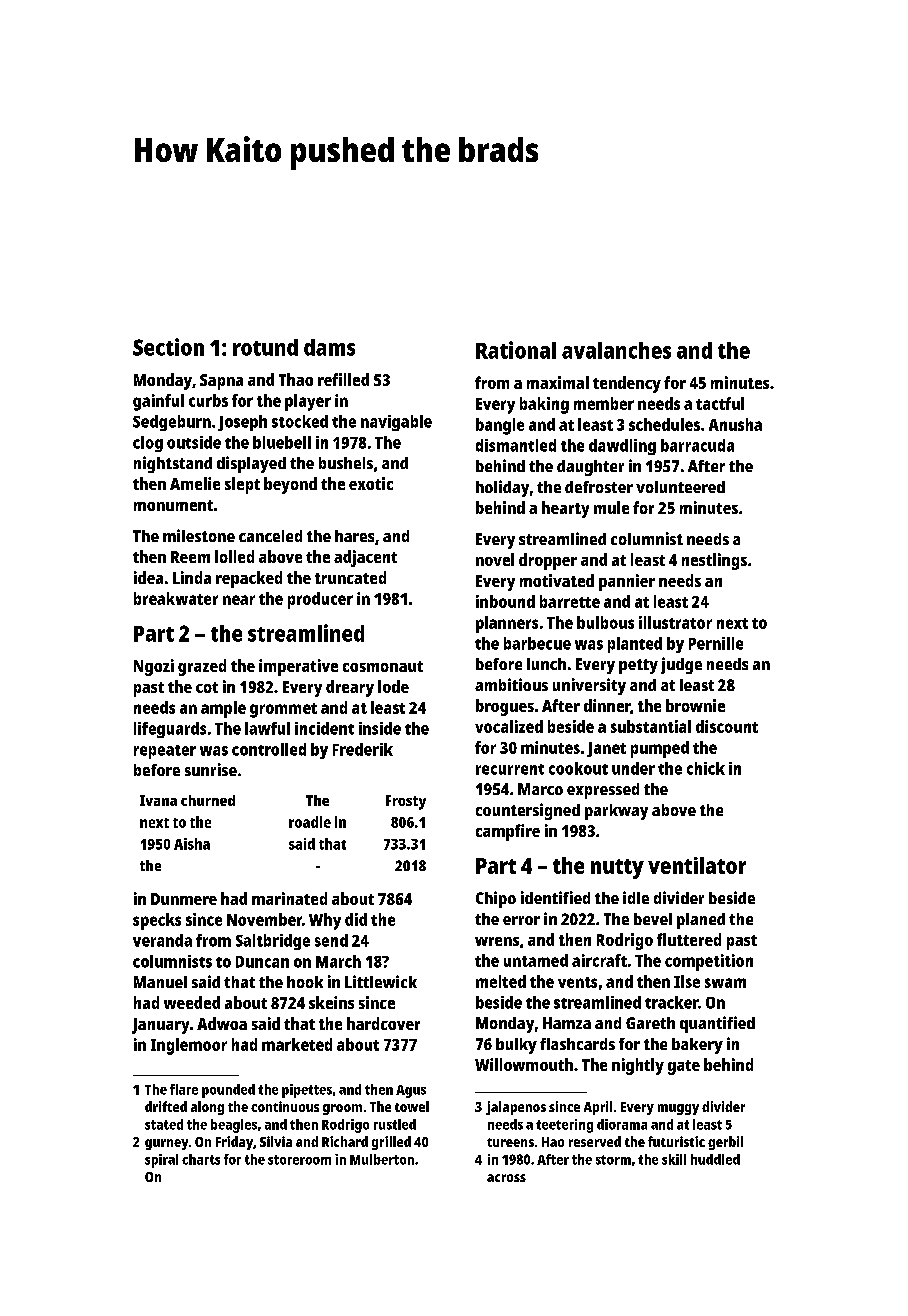  I want to click on across, so click(506, 1178).
